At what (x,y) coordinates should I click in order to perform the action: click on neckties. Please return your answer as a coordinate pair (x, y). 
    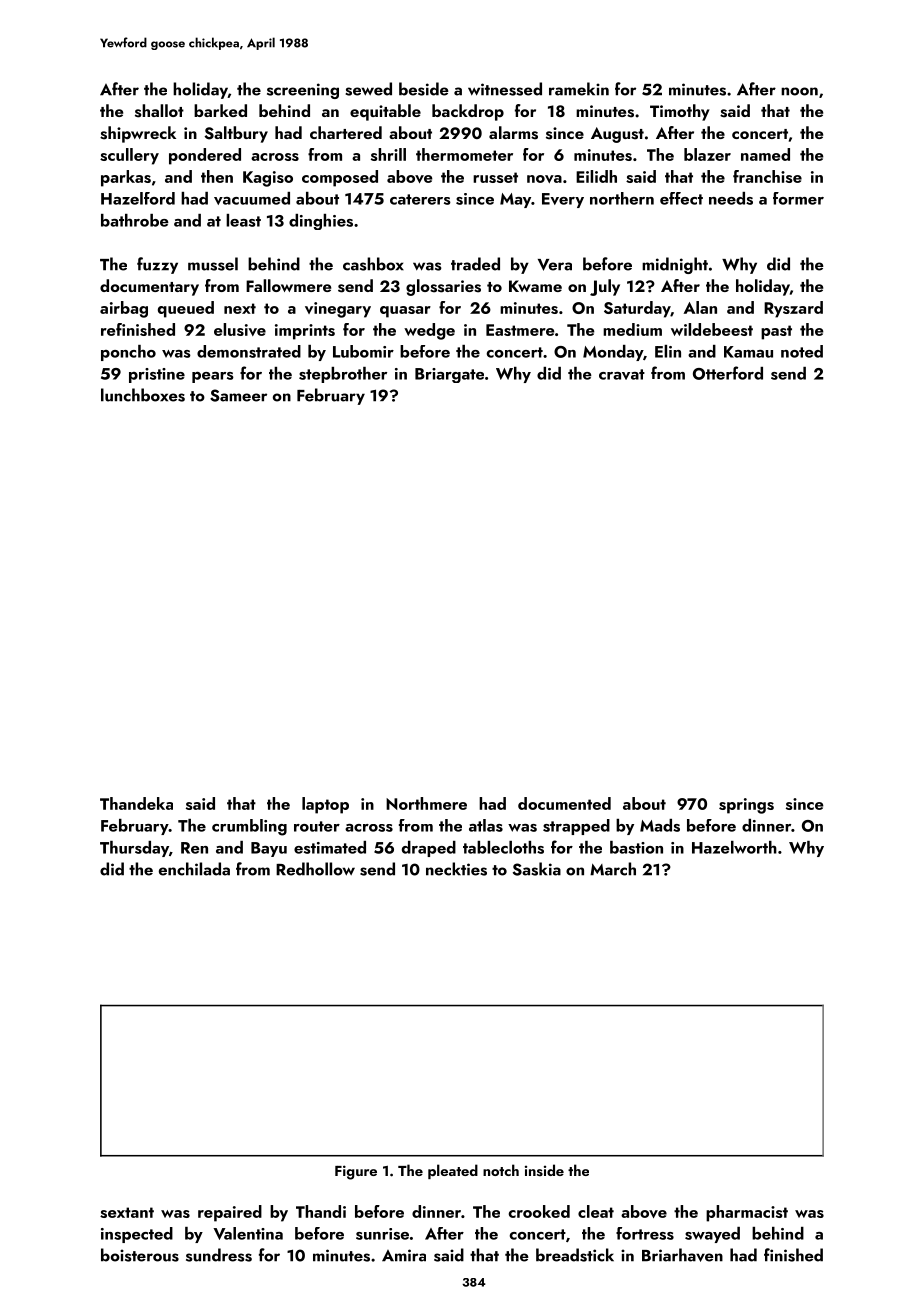
    Looking at the image, I should click on (456, 869).
